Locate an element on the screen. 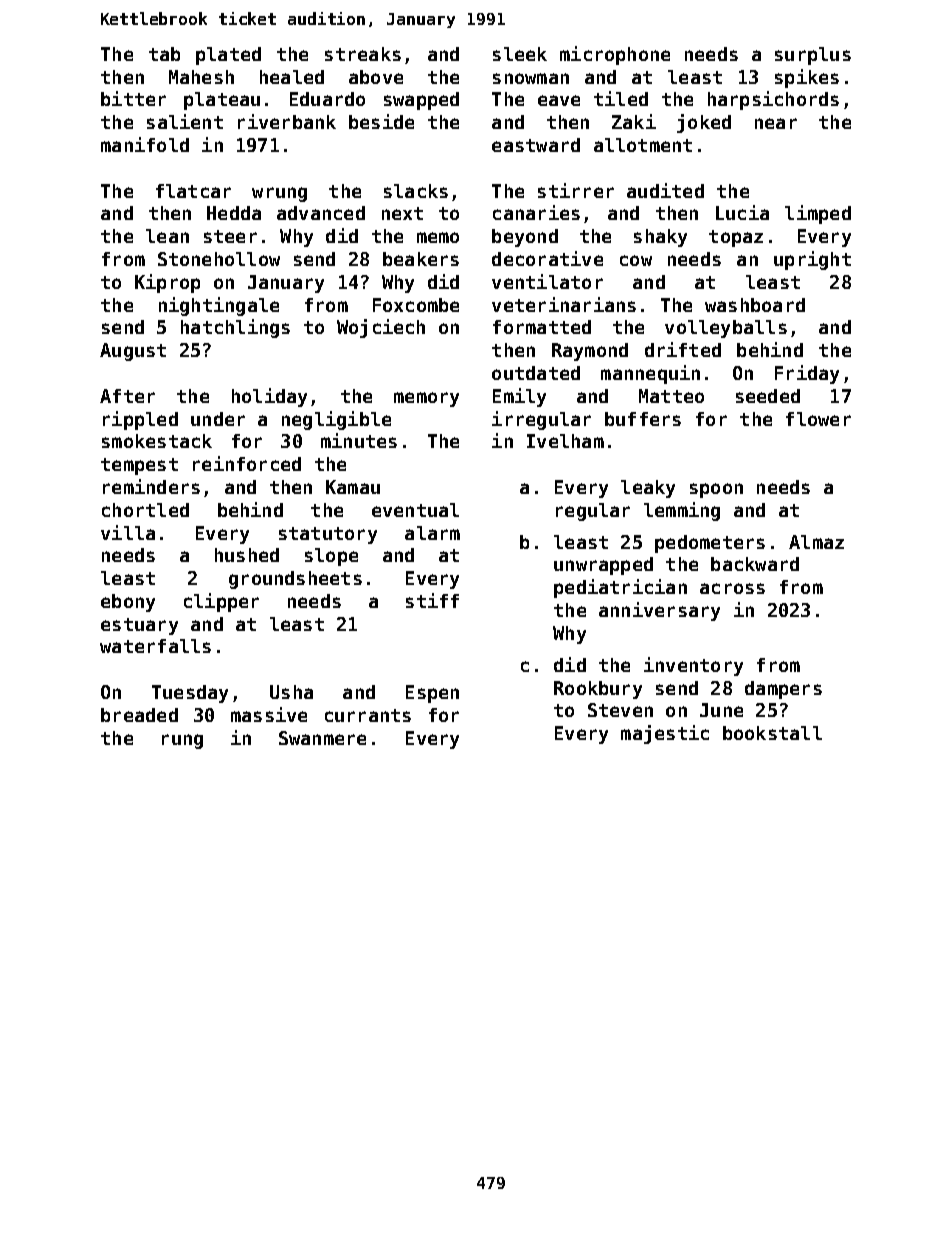 This screenshot has height=1233, width=952. tab is located at coordinates (164, 54).
